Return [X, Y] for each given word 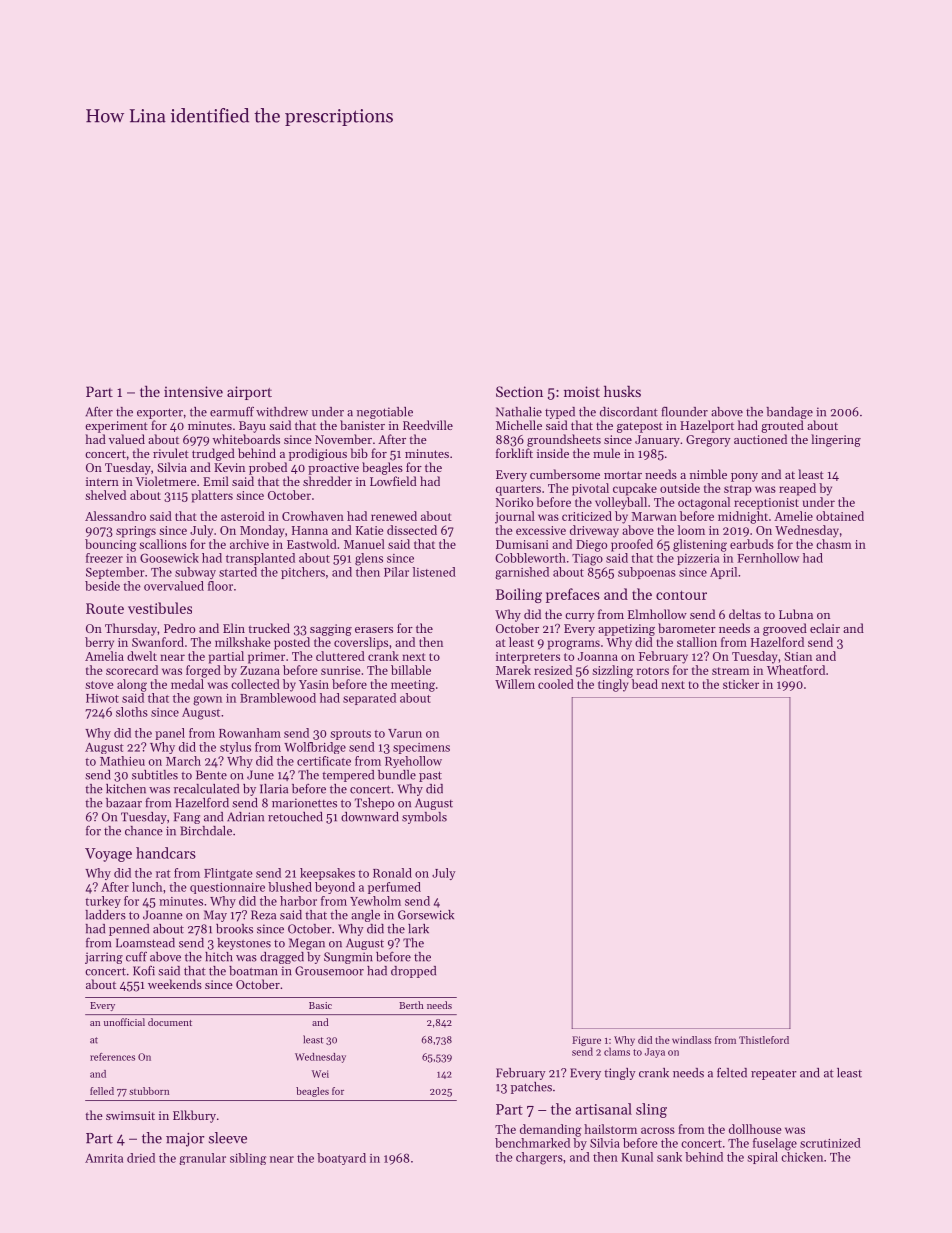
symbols [424, 818]
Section [519, 391]
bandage [789, 413]
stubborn [149, 1091]
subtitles [155, 775]
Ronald [392, 873]
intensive [193, 391]
